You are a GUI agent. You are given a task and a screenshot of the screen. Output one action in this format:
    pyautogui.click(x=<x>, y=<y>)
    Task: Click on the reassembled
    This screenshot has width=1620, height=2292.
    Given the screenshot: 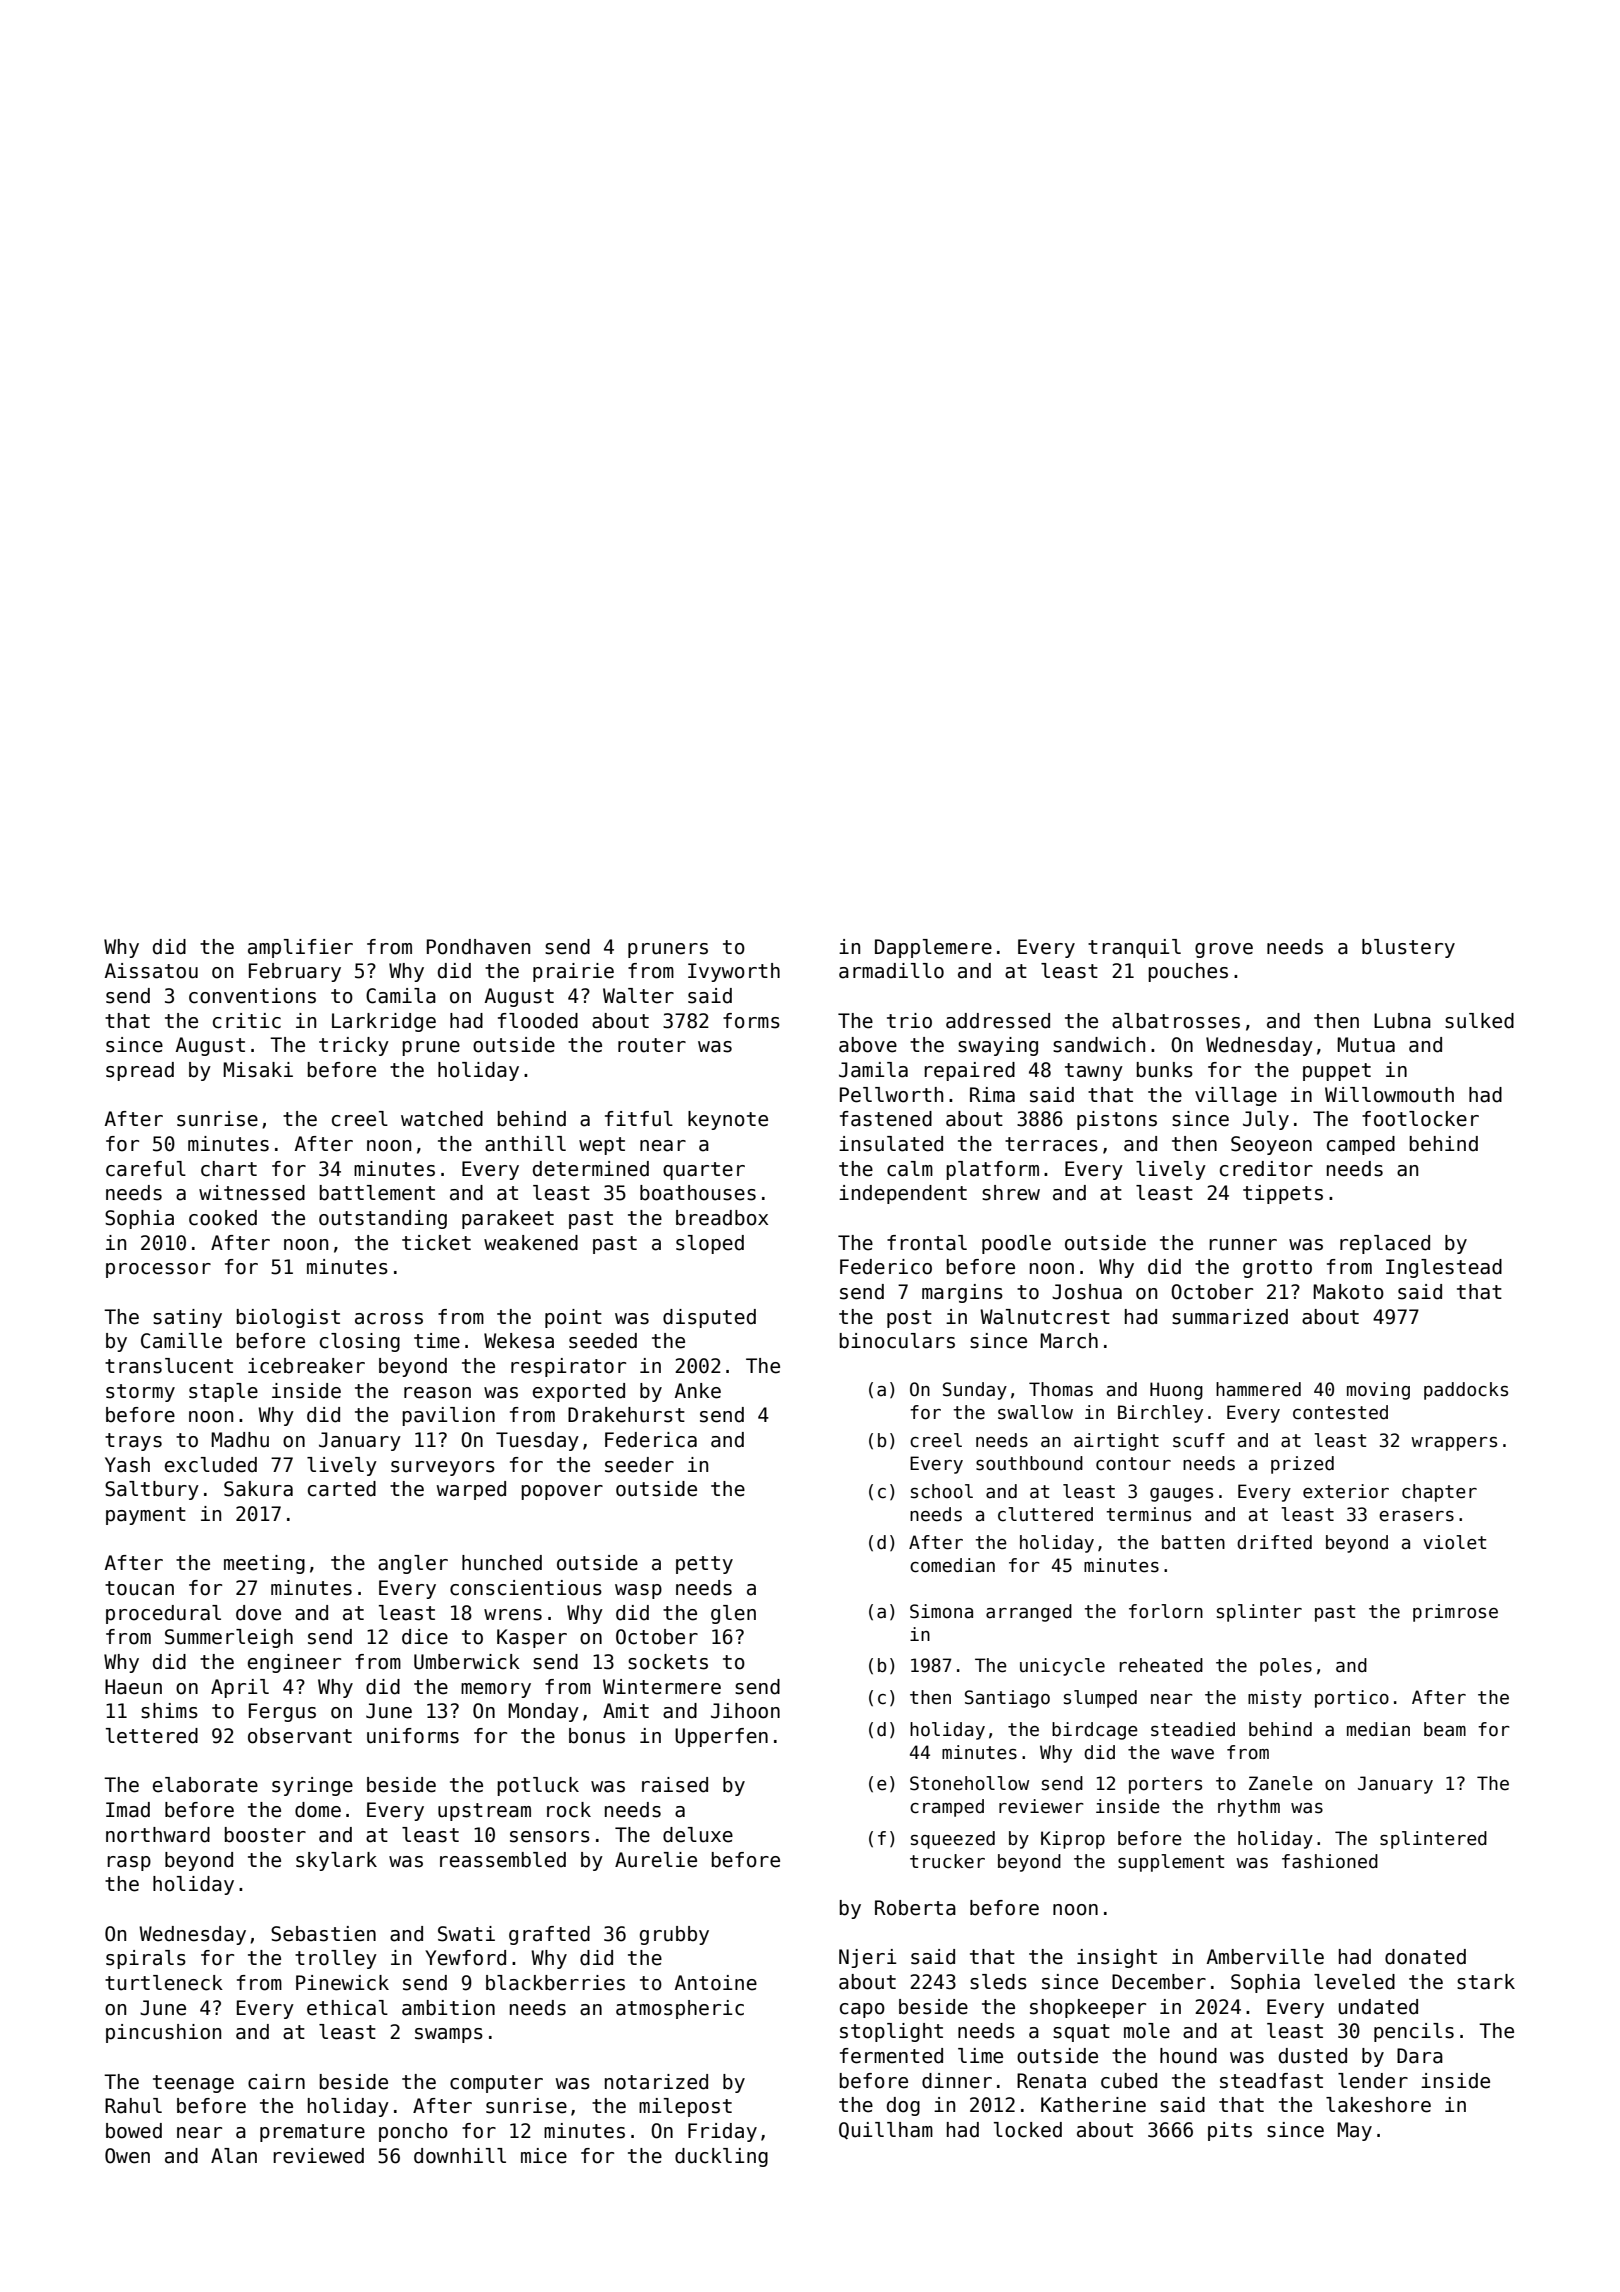 What is the action you would take?
    pyautogui.click(x=503, y=1860)
